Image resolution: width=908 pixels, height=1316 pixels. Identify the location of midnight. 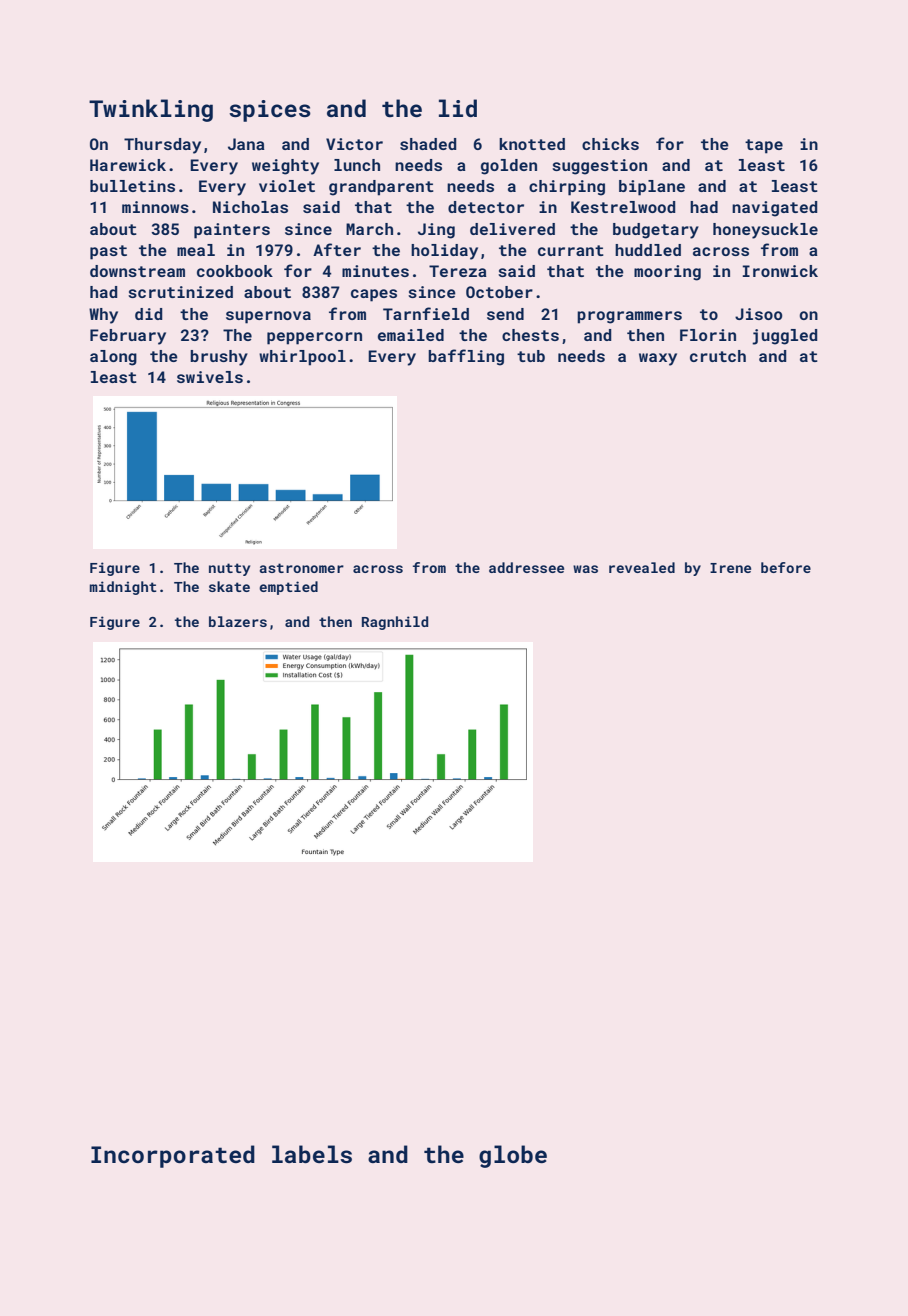
(123, 588).
